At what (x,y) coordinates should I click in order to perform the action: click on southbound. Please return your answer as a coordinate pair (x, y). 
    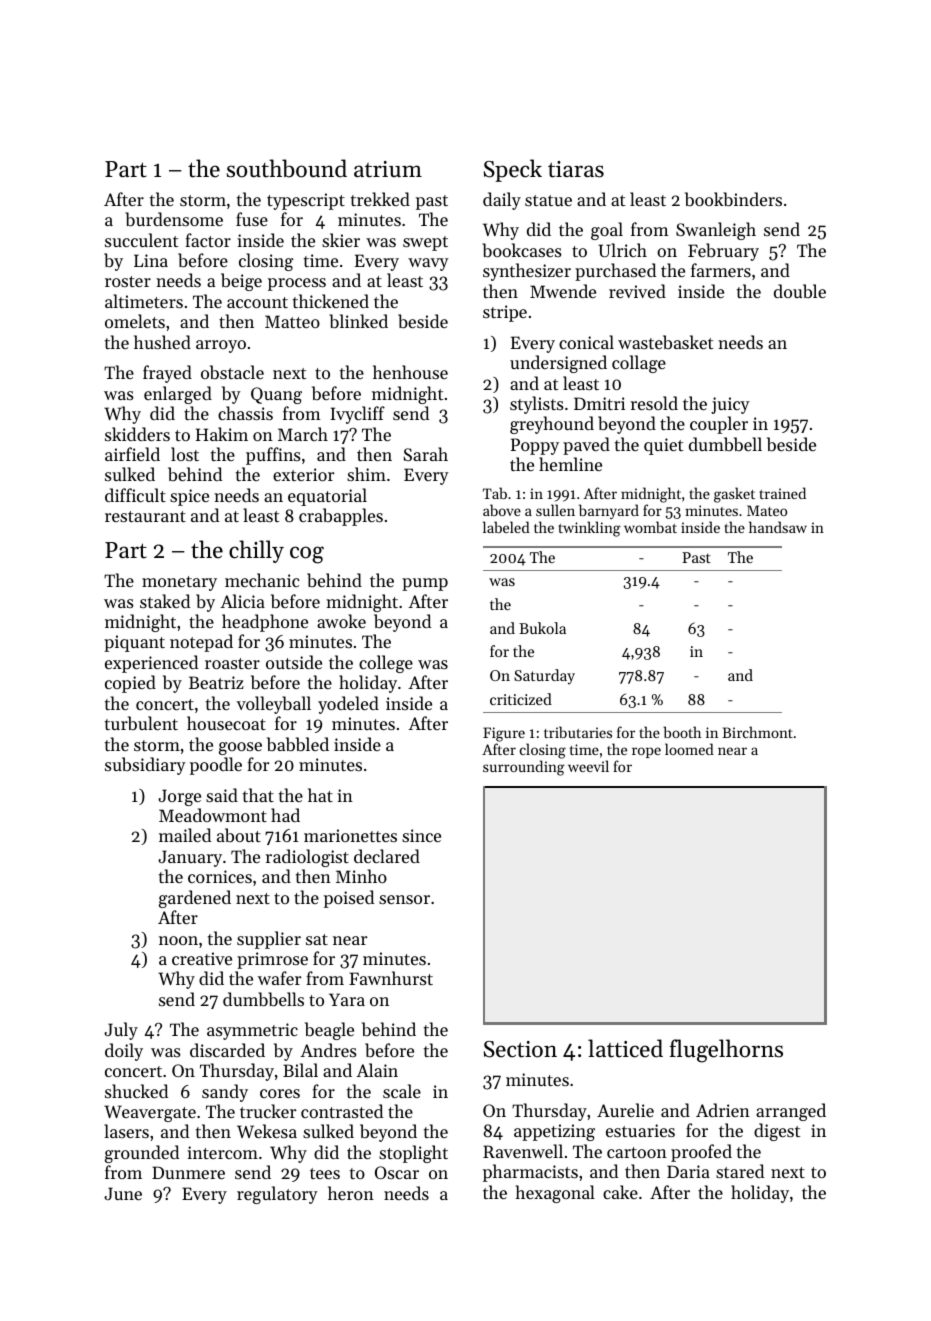
    Looking at the image, I should click on (287, 168).
